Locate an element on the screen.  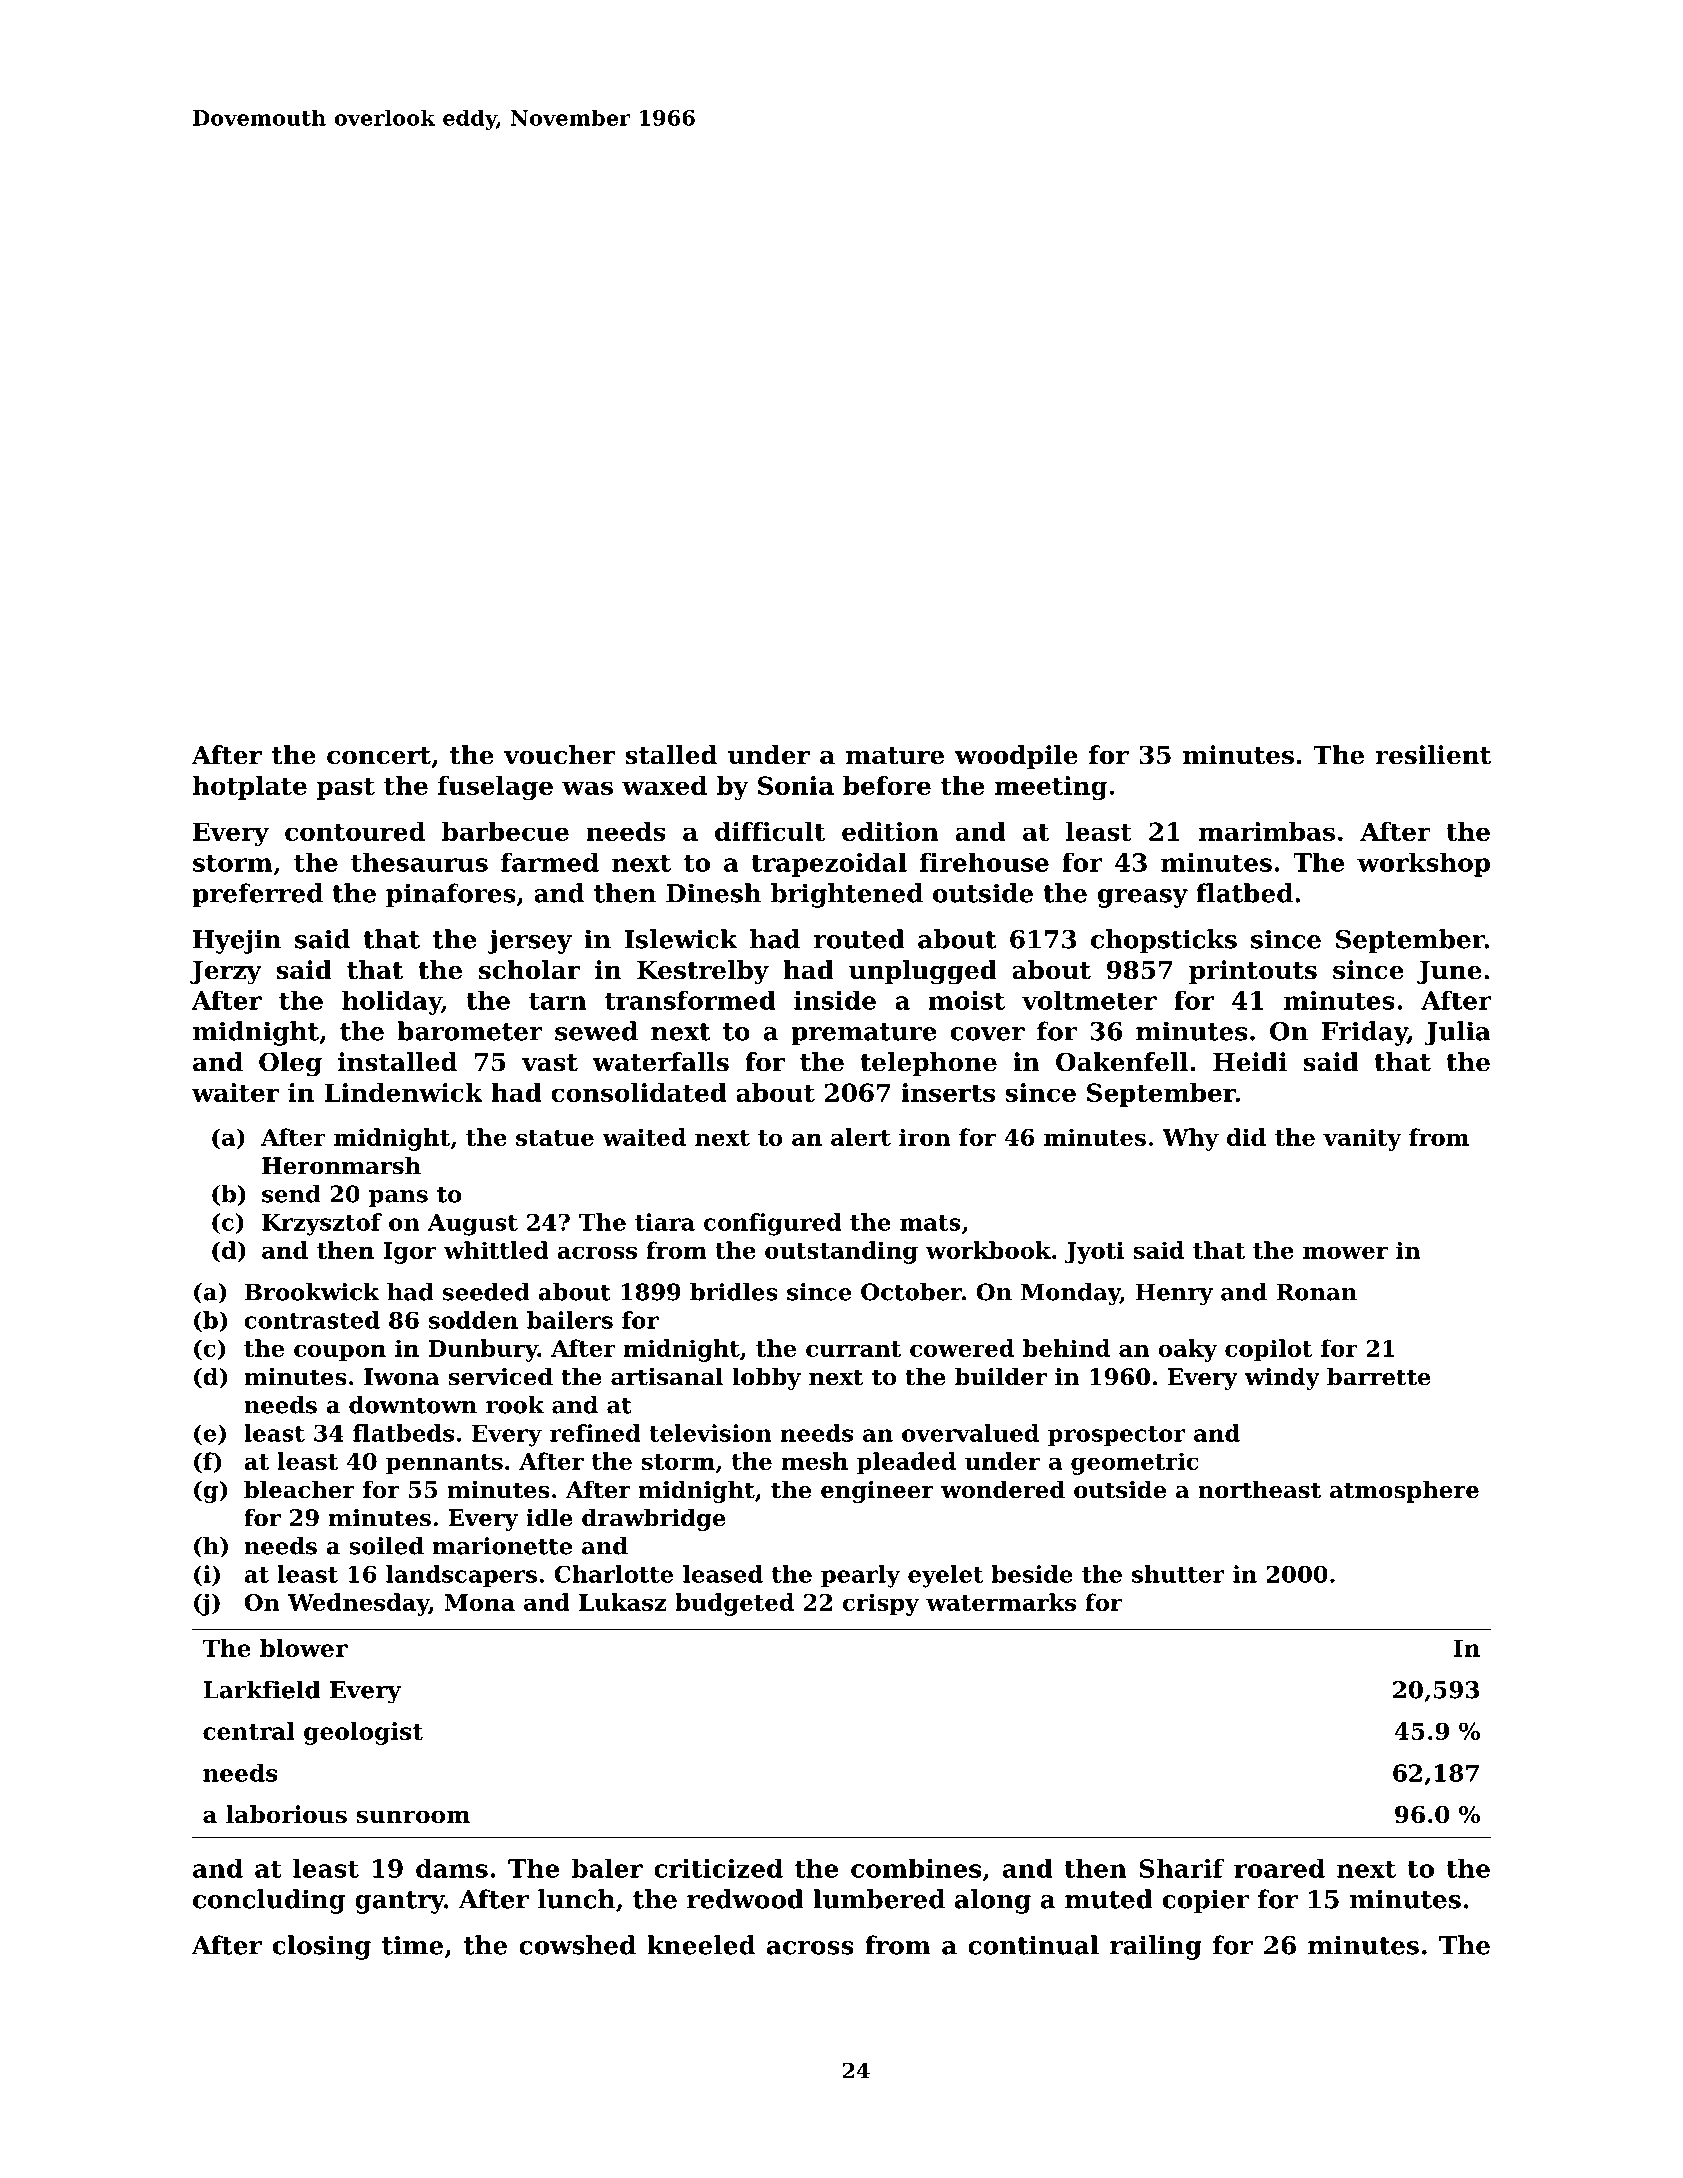
firehouse is located at coordinates (984, 862).
